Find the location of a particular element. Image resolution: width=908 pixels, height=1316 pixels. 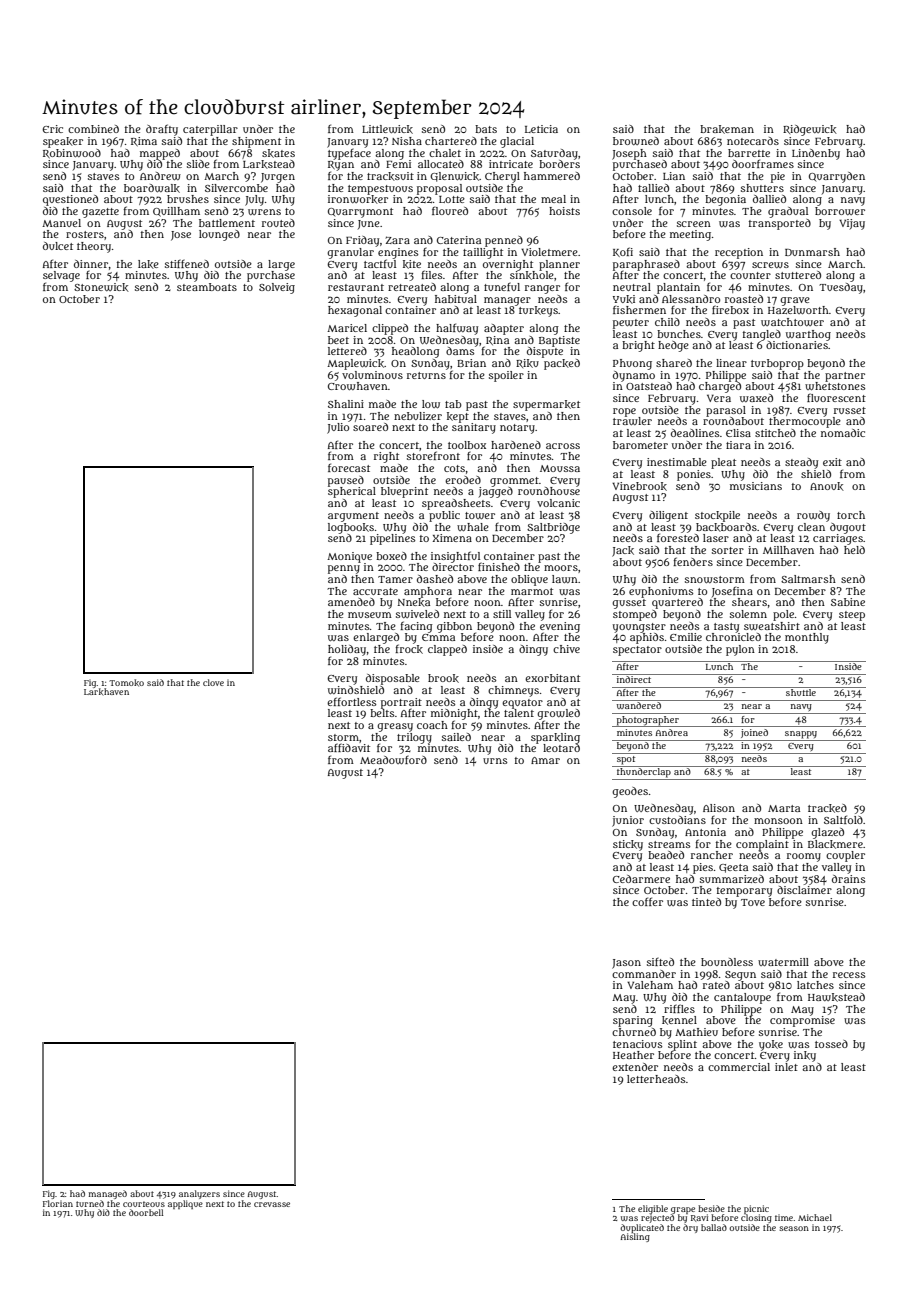

analyzers is located at coordinates (199, 1194).
